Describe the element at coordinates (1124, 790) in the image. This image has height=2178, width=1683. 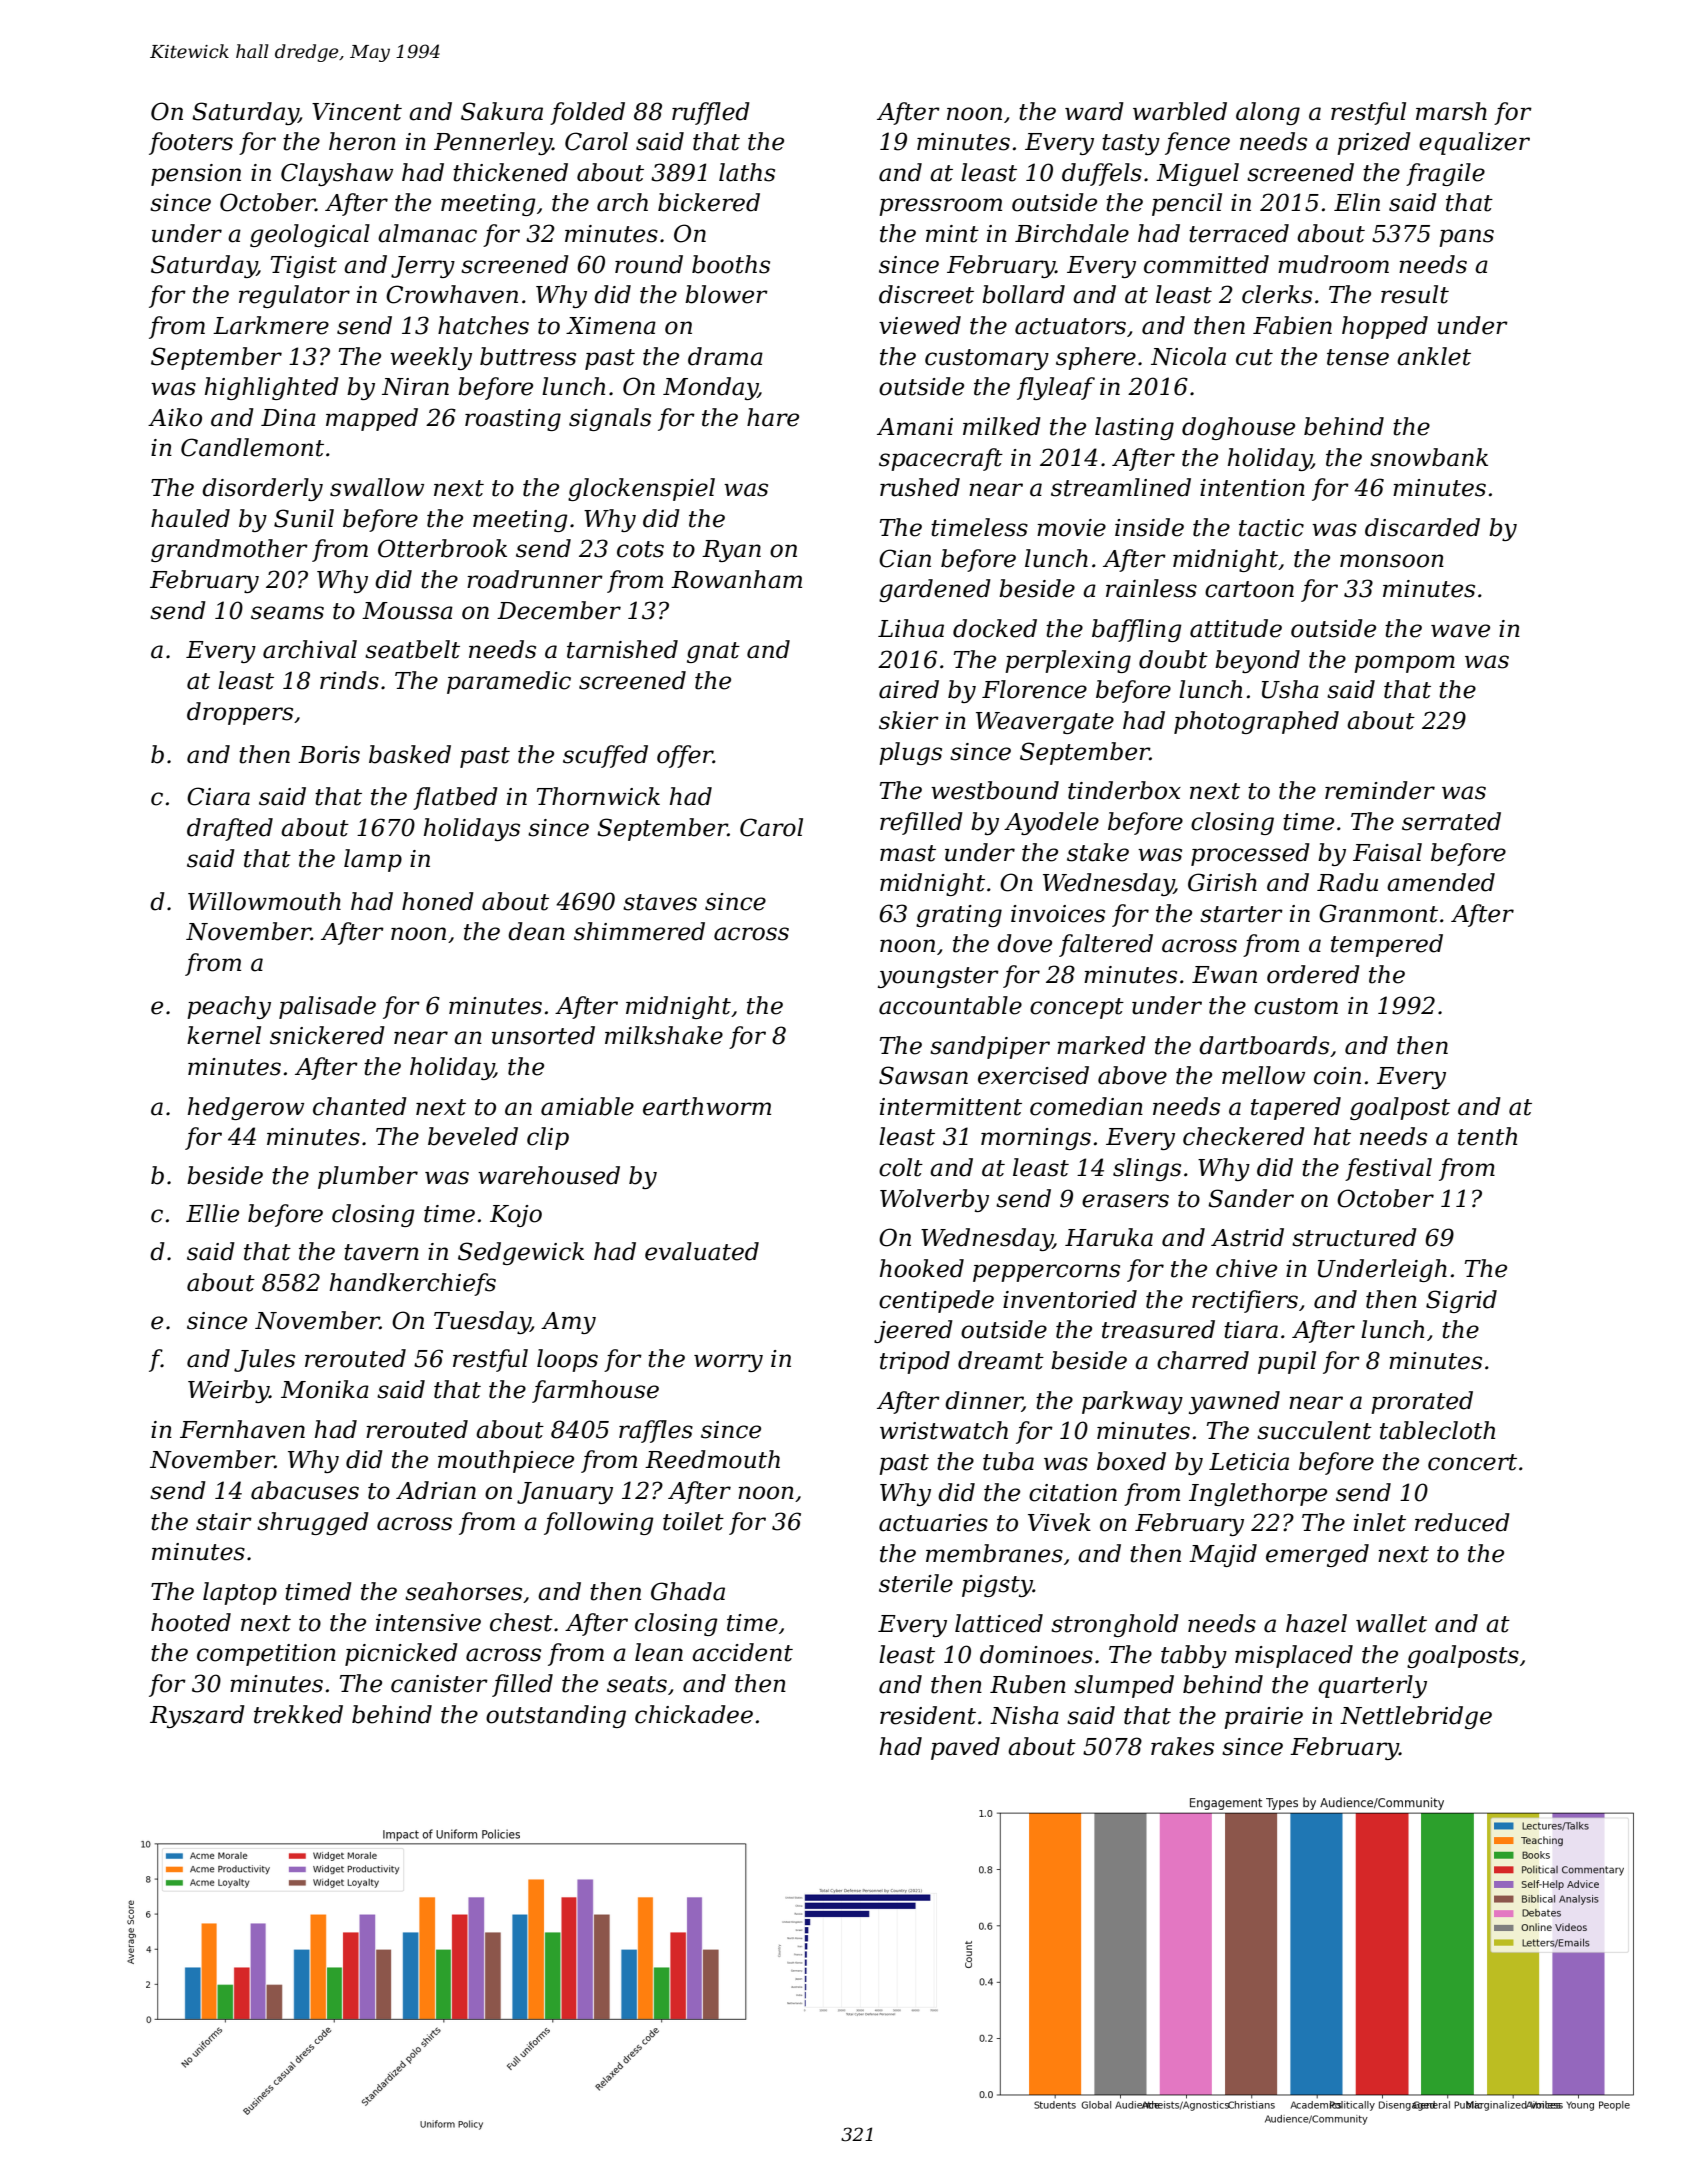
I see `tinderbox` at that location.
